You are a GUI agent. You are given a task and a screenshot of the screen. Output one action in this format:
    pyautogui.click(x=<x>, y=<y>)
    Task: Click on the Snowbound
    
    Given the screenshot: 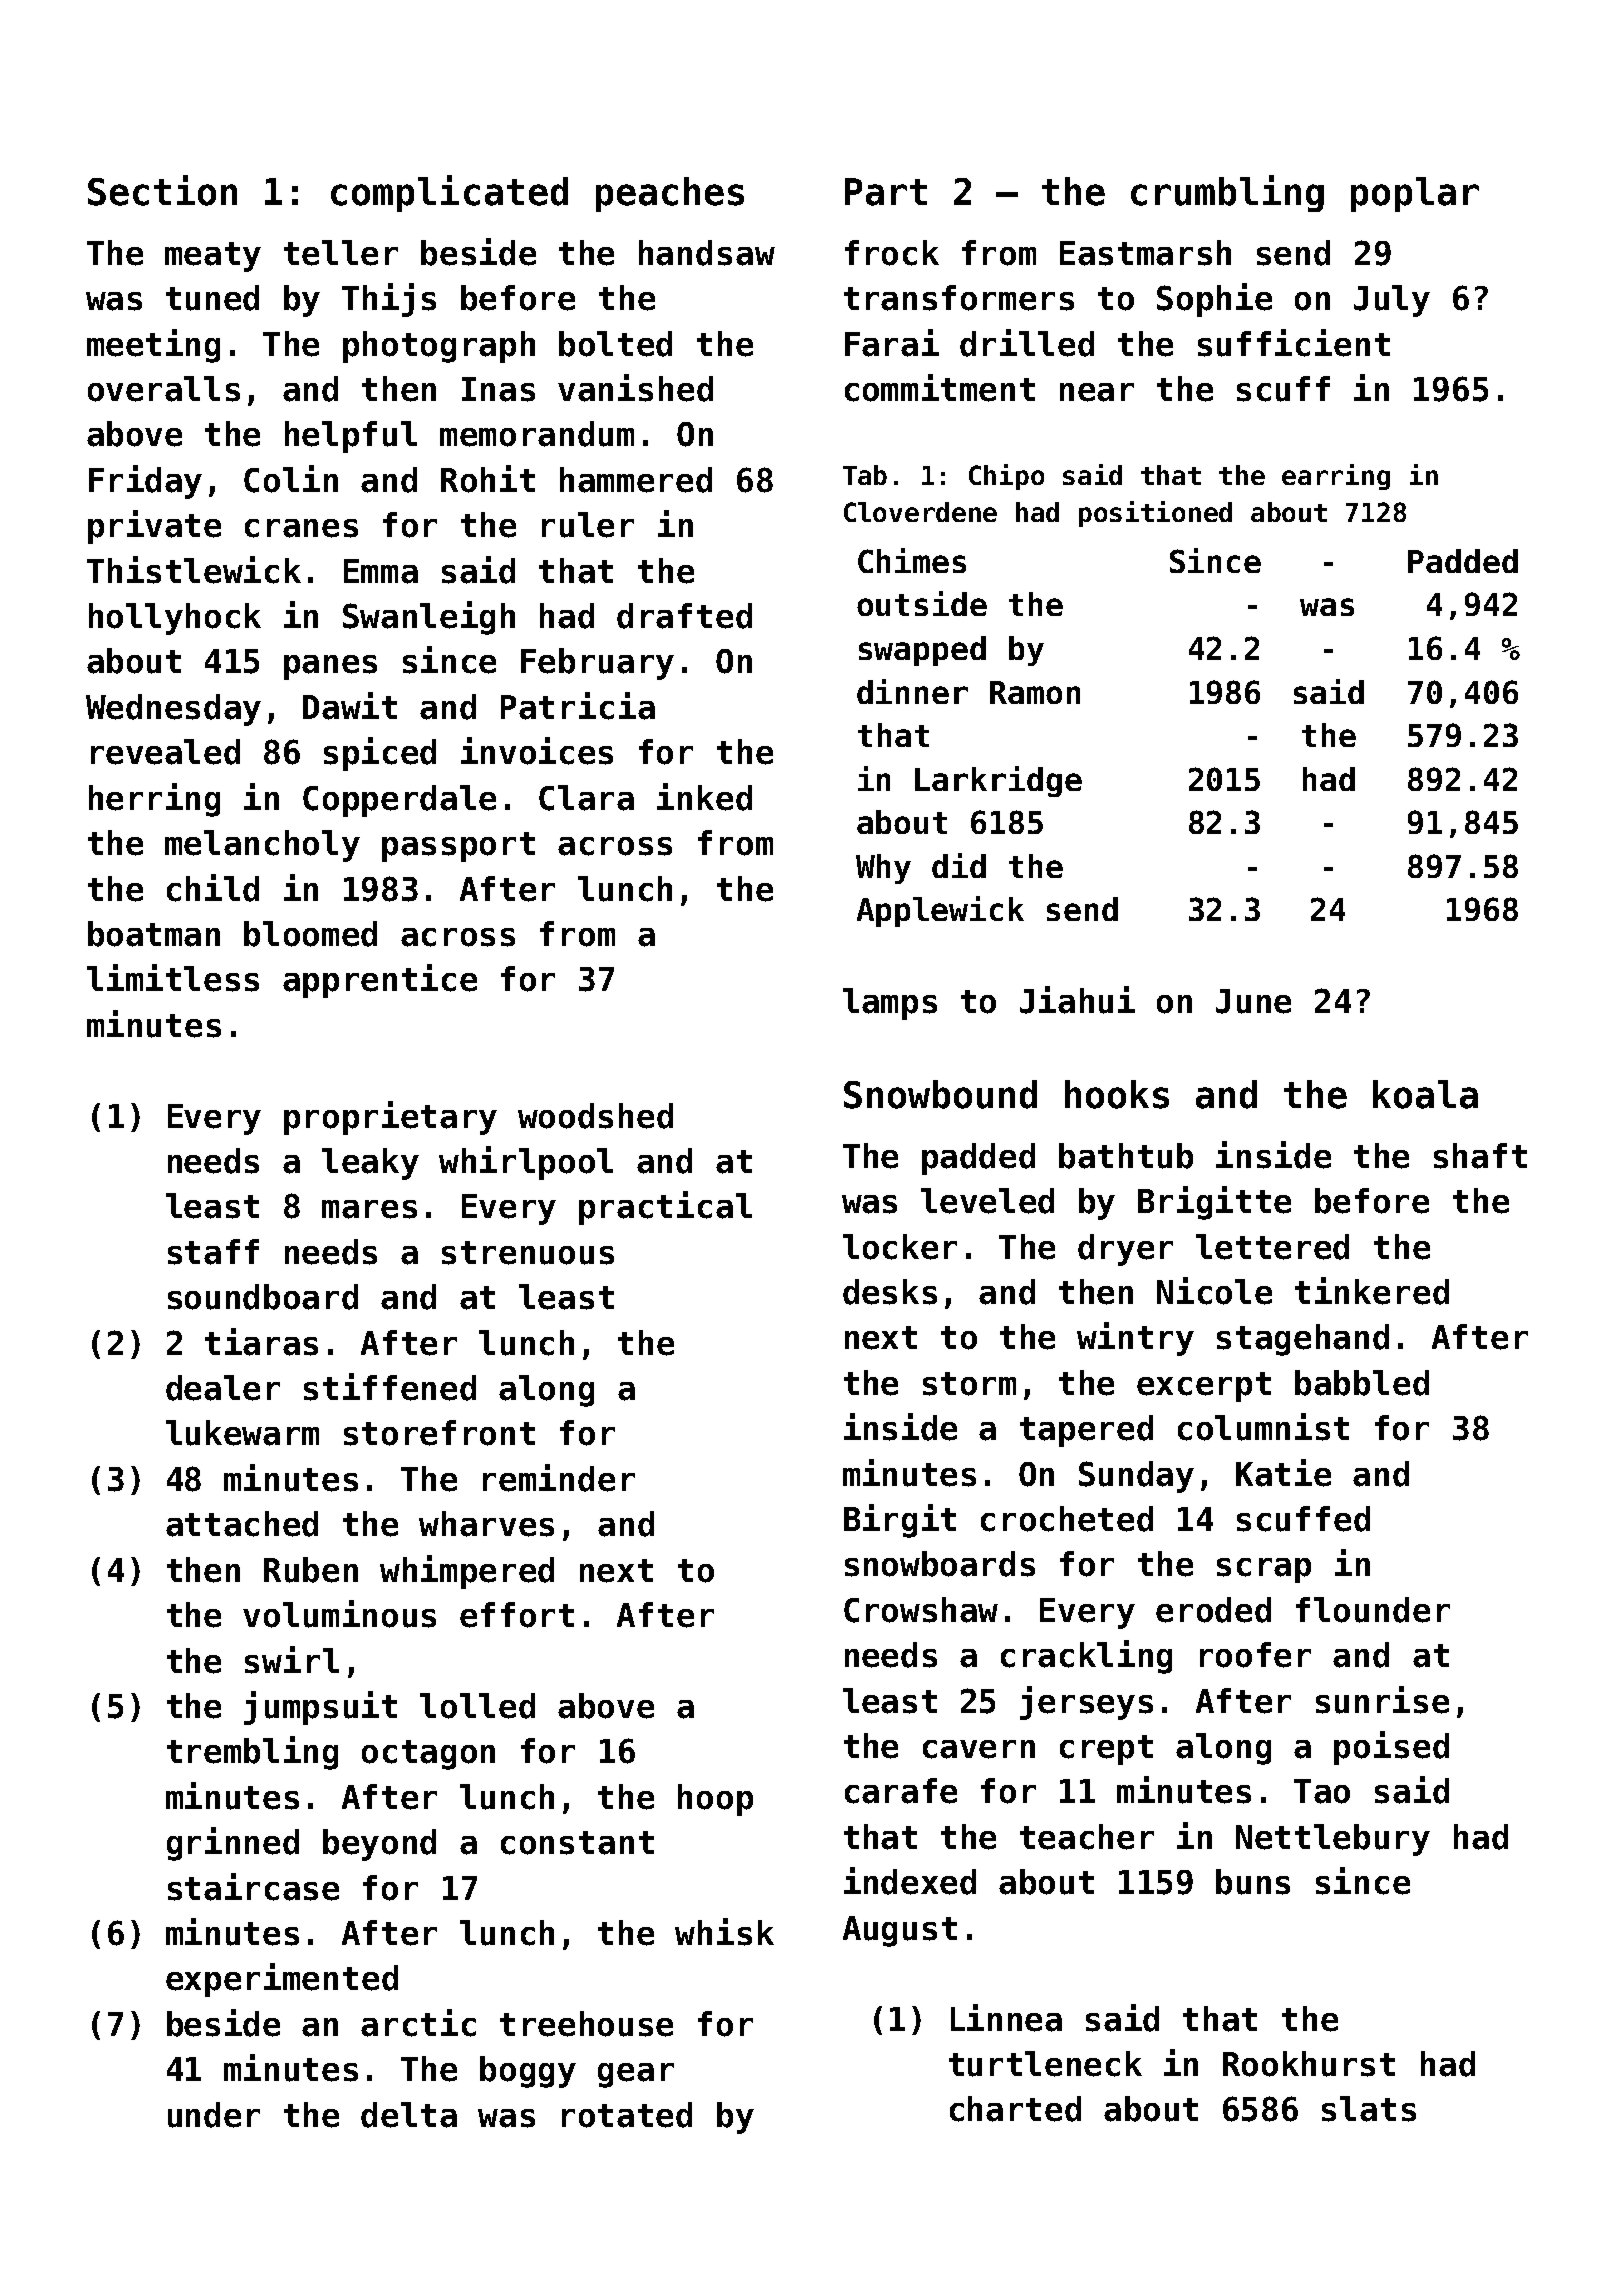 What is the action you would take?
    pyautogui.click(x=940, y=1094)
